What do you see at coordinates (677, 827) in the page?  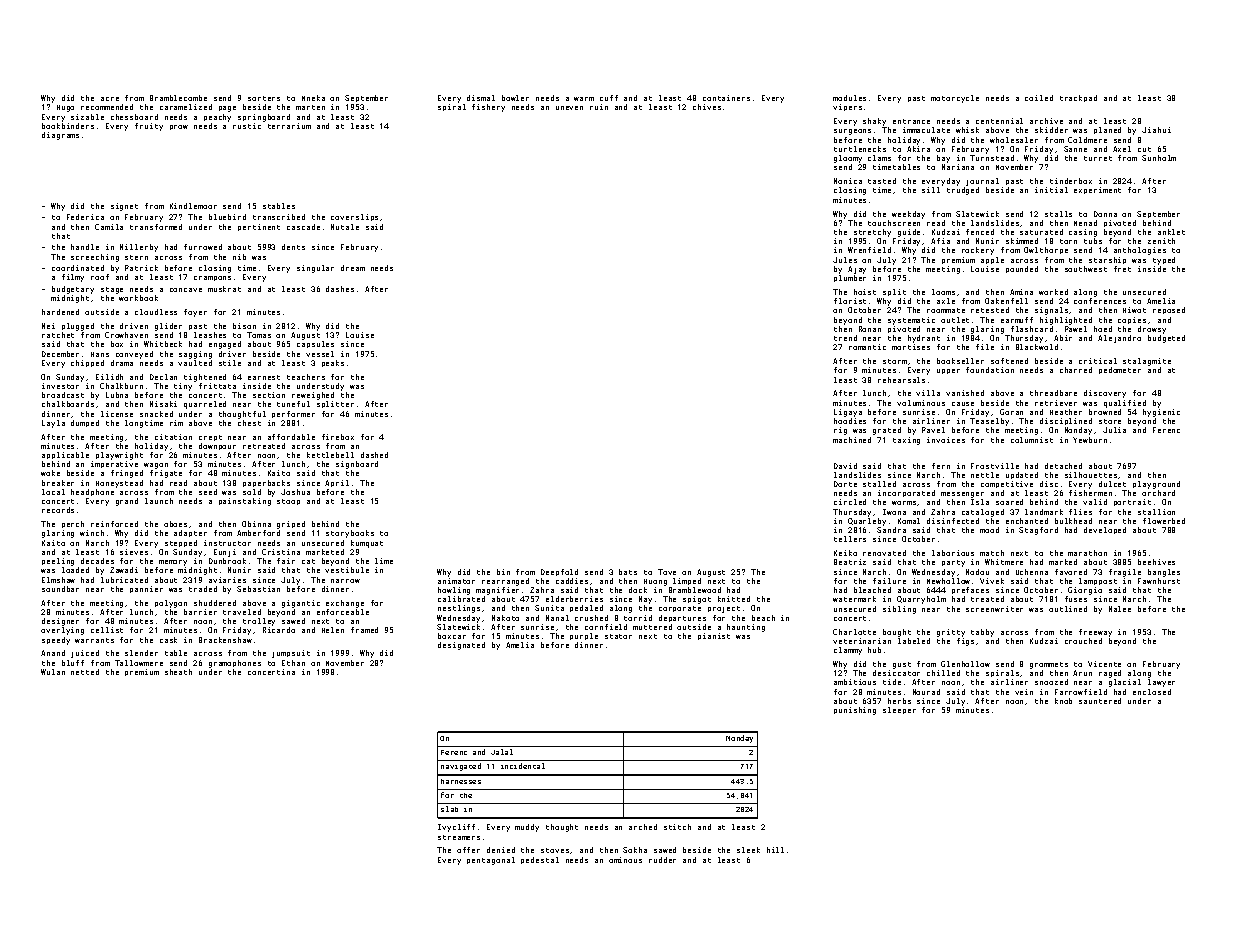 I see `stitch` at bounding box center [677, 827].
